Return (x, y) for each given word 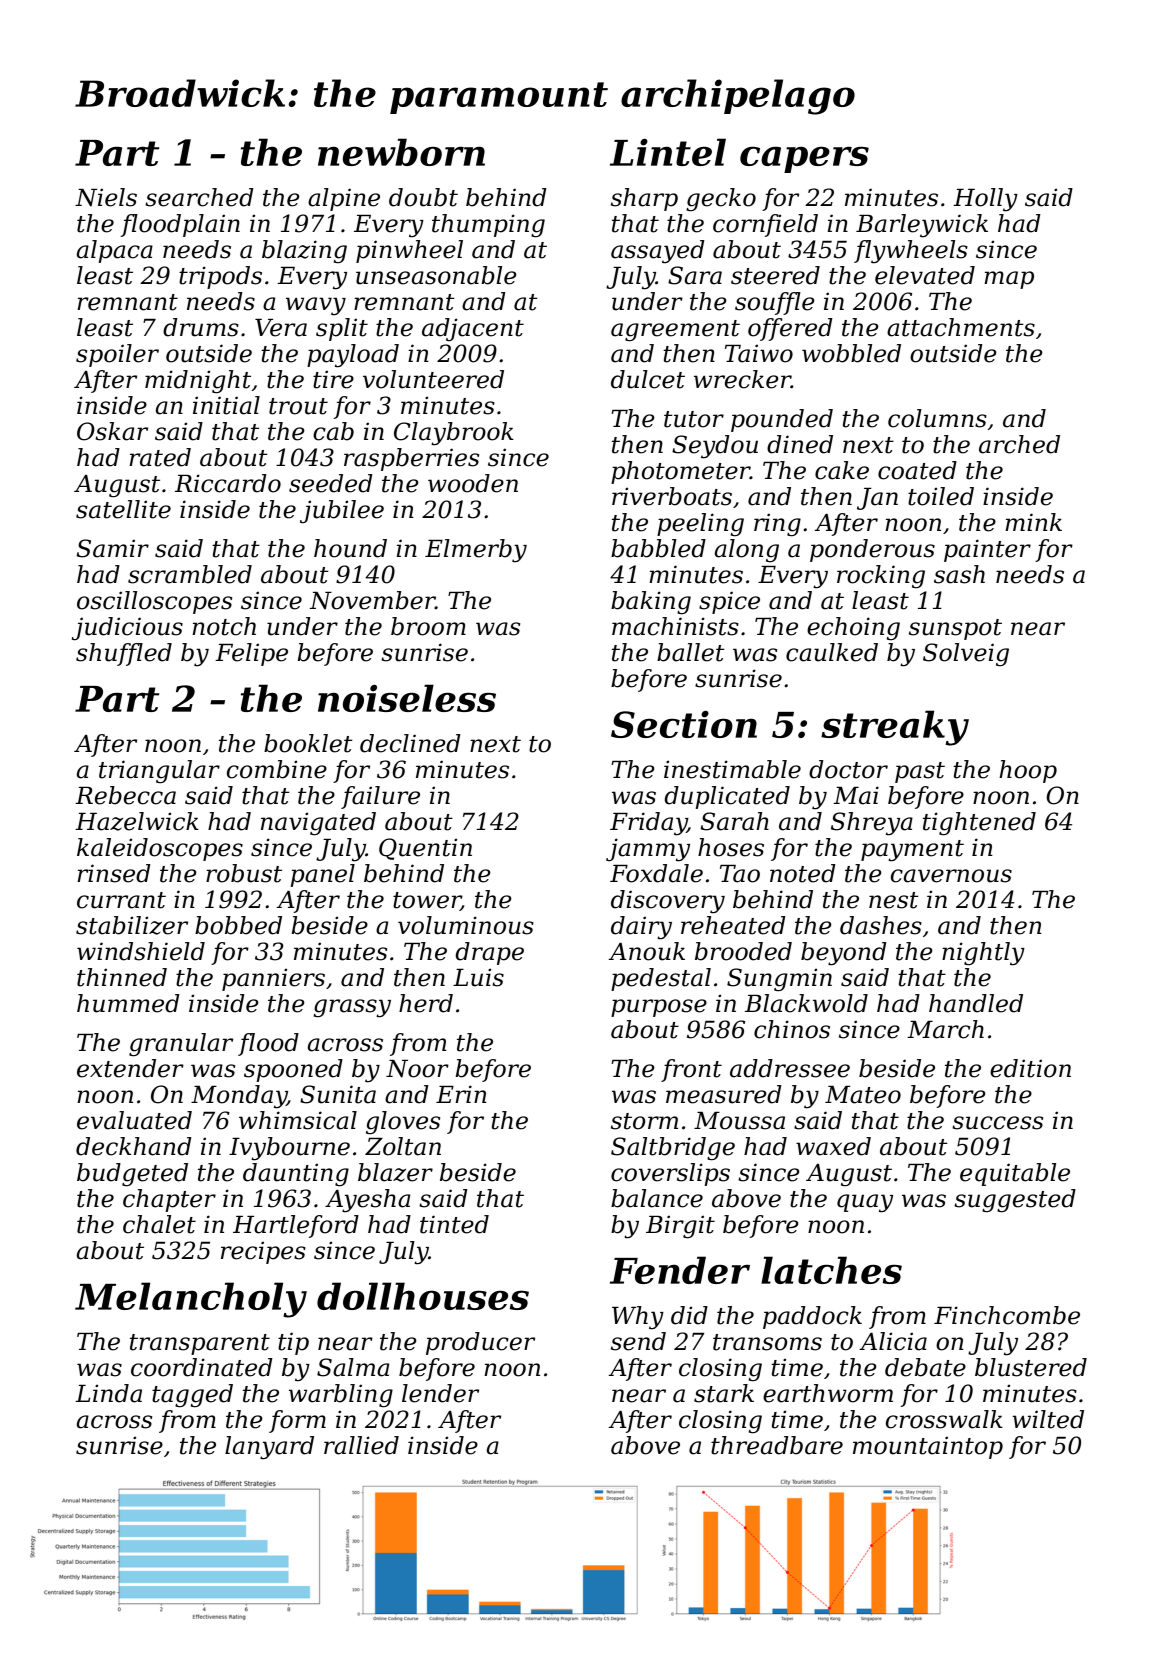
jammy (648, 850)
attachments (961, 327)
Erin (461, 1094)
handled (976, 1003)
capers (804, 159)
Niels (106, 197)
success (997, 1123)
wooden (473, 483)
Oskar (112, 431)
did (689, 1315)
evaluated (134, 1120)
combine (277, 769)
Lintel (668, 152)
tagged (192, 1396)
